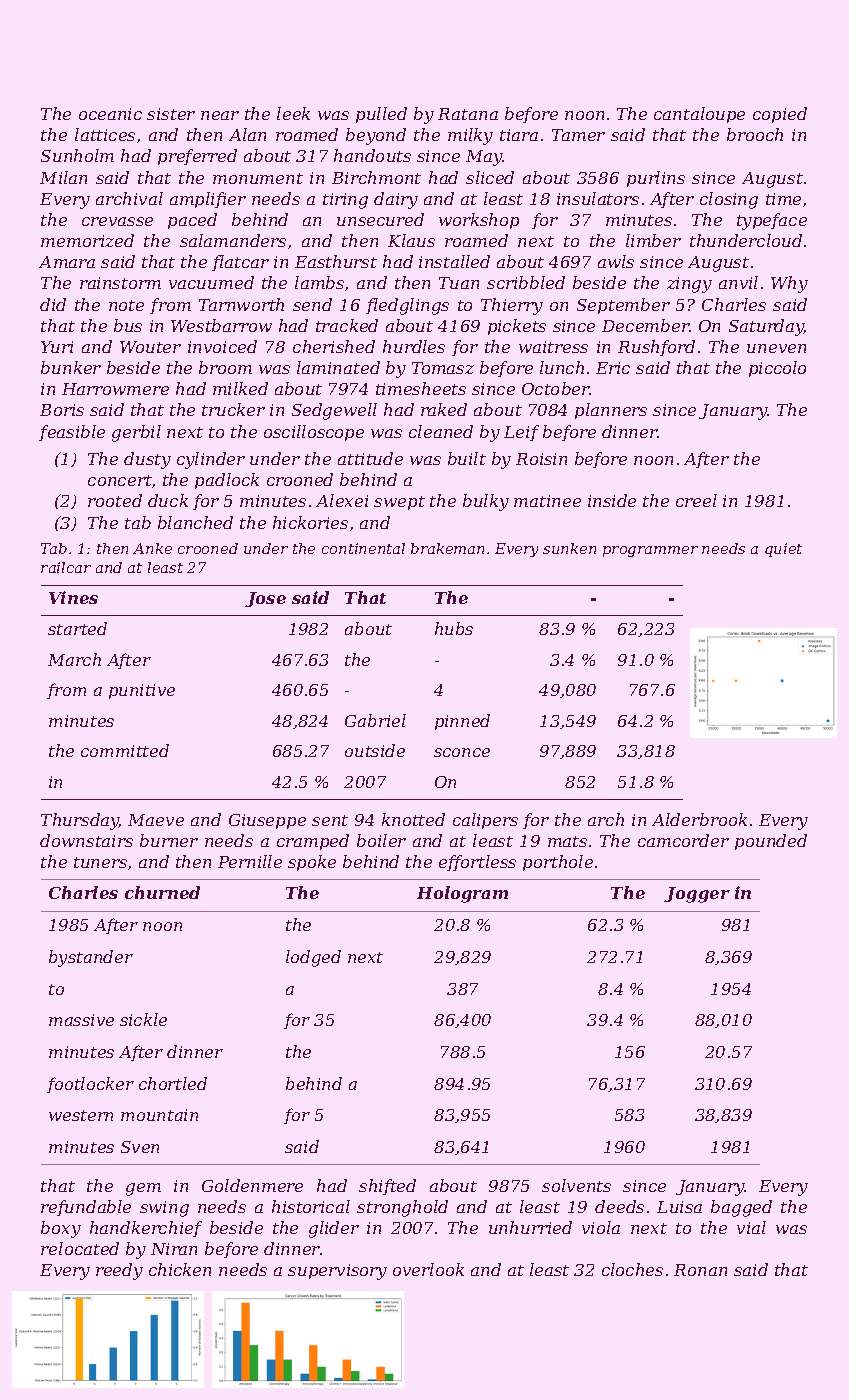 The height and width of the page is (1400, 849). Describe the element at coordinates (697, 895) in the page. I see `Jogger` at that location.
